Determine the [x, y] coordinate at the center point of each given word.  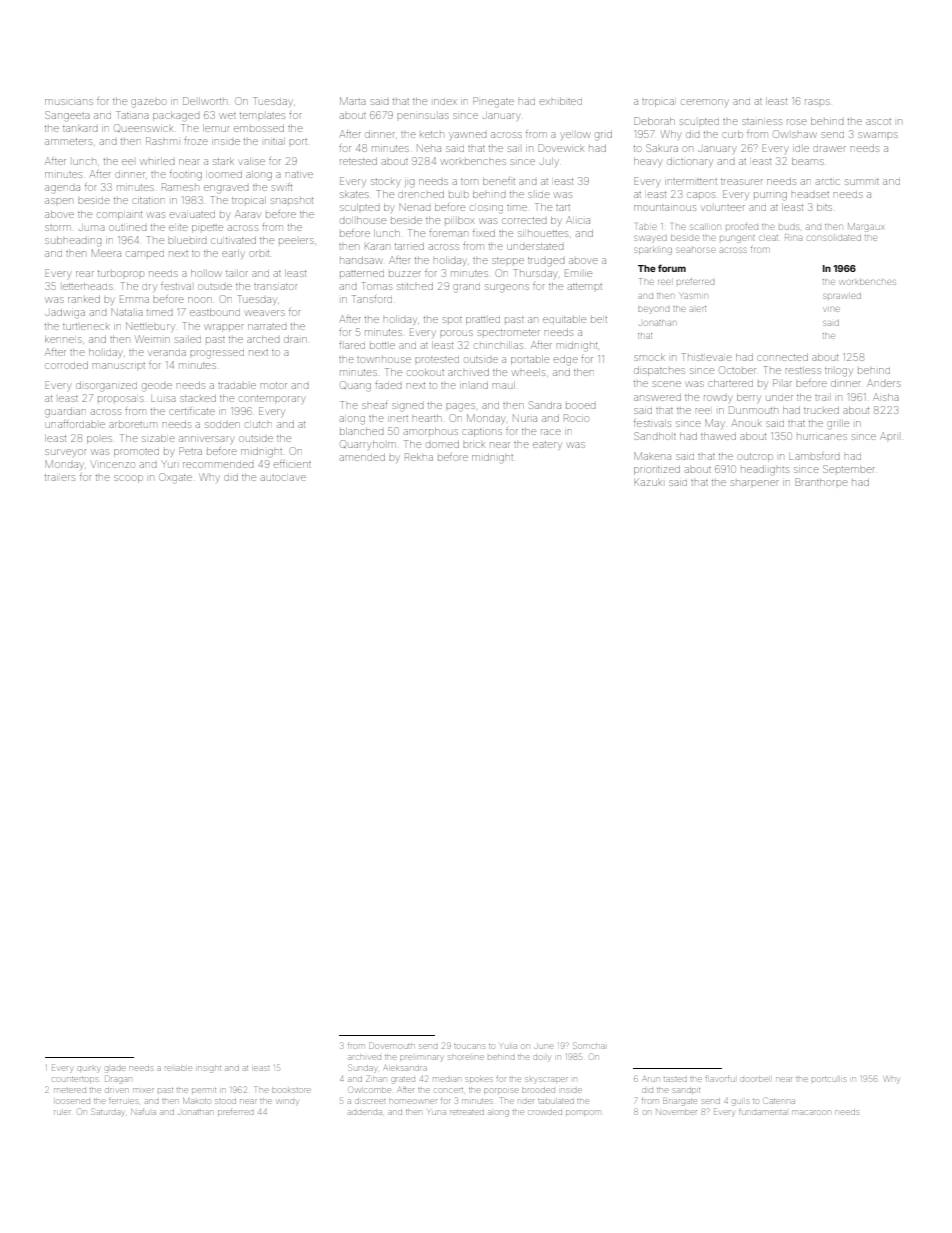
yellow [575, 135]
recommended [218, 465]
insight [209, 1069]
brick [473, 445]
